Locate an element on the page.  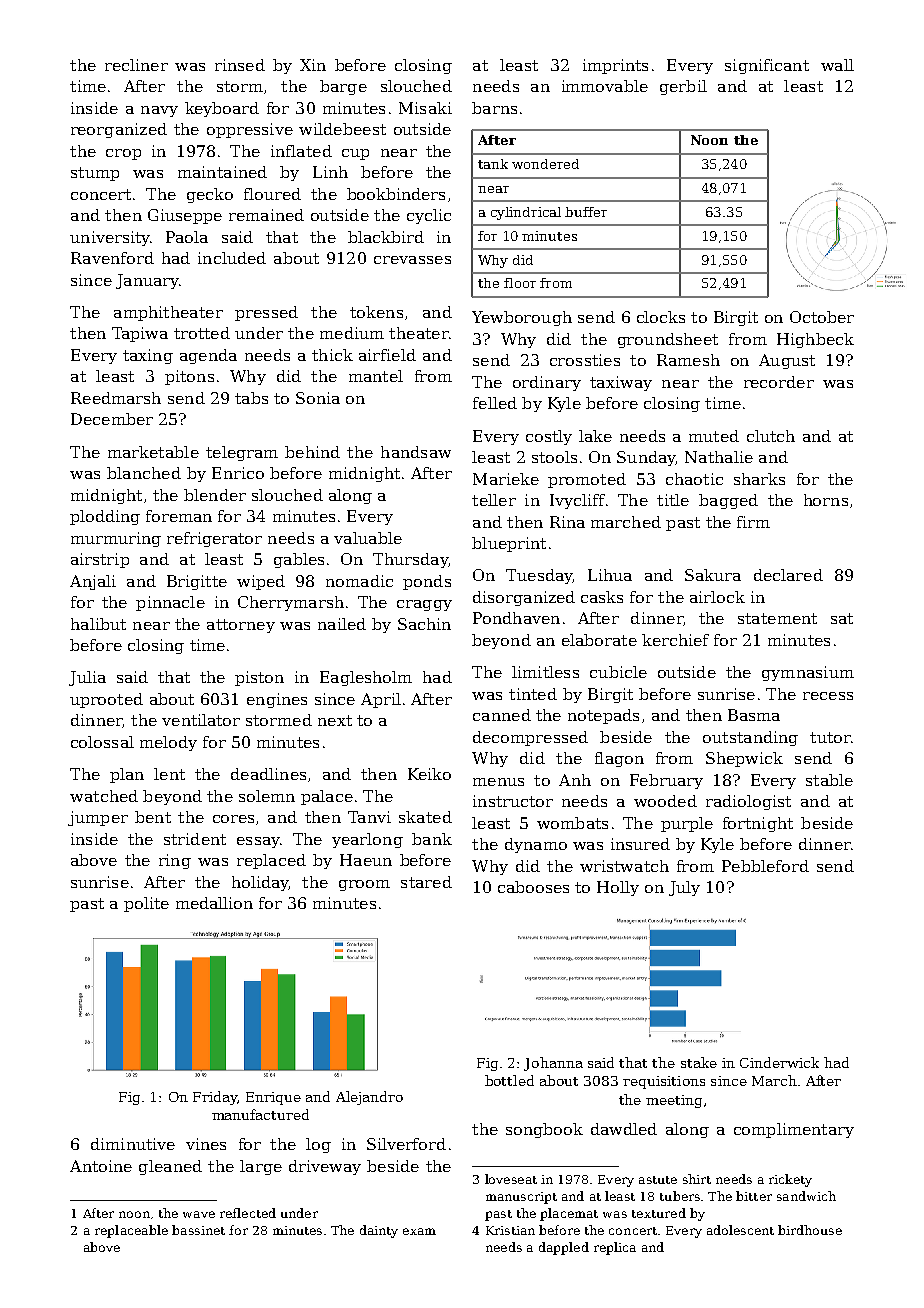
gerbil is located at coordinates (683, 87).
